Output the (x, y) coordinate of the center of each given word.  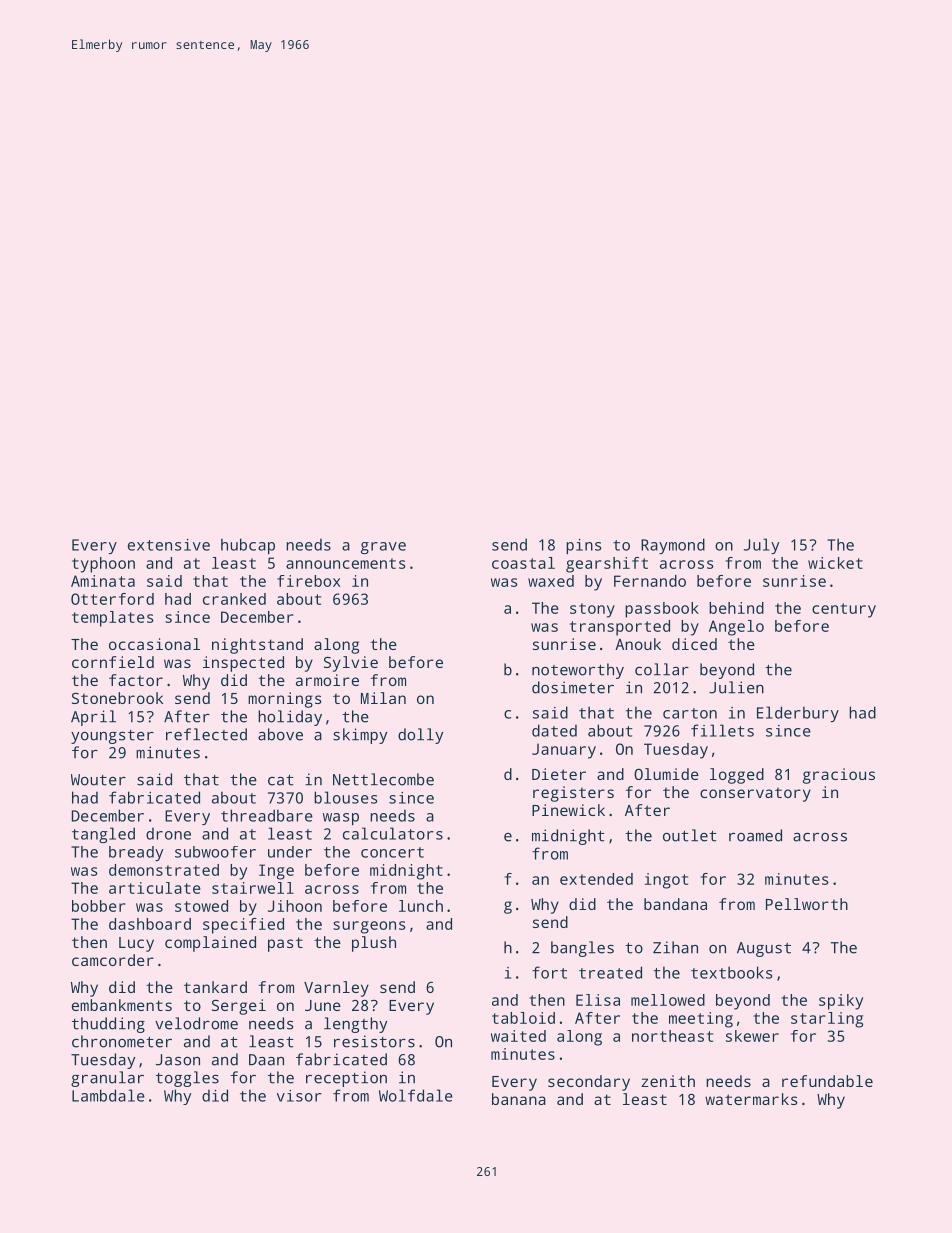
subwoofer (215, 852)
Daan (266, 1060)
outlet (690, 835)
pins (583, 546)
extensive (169, 545)
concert (392, 852)
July (761, 546)
